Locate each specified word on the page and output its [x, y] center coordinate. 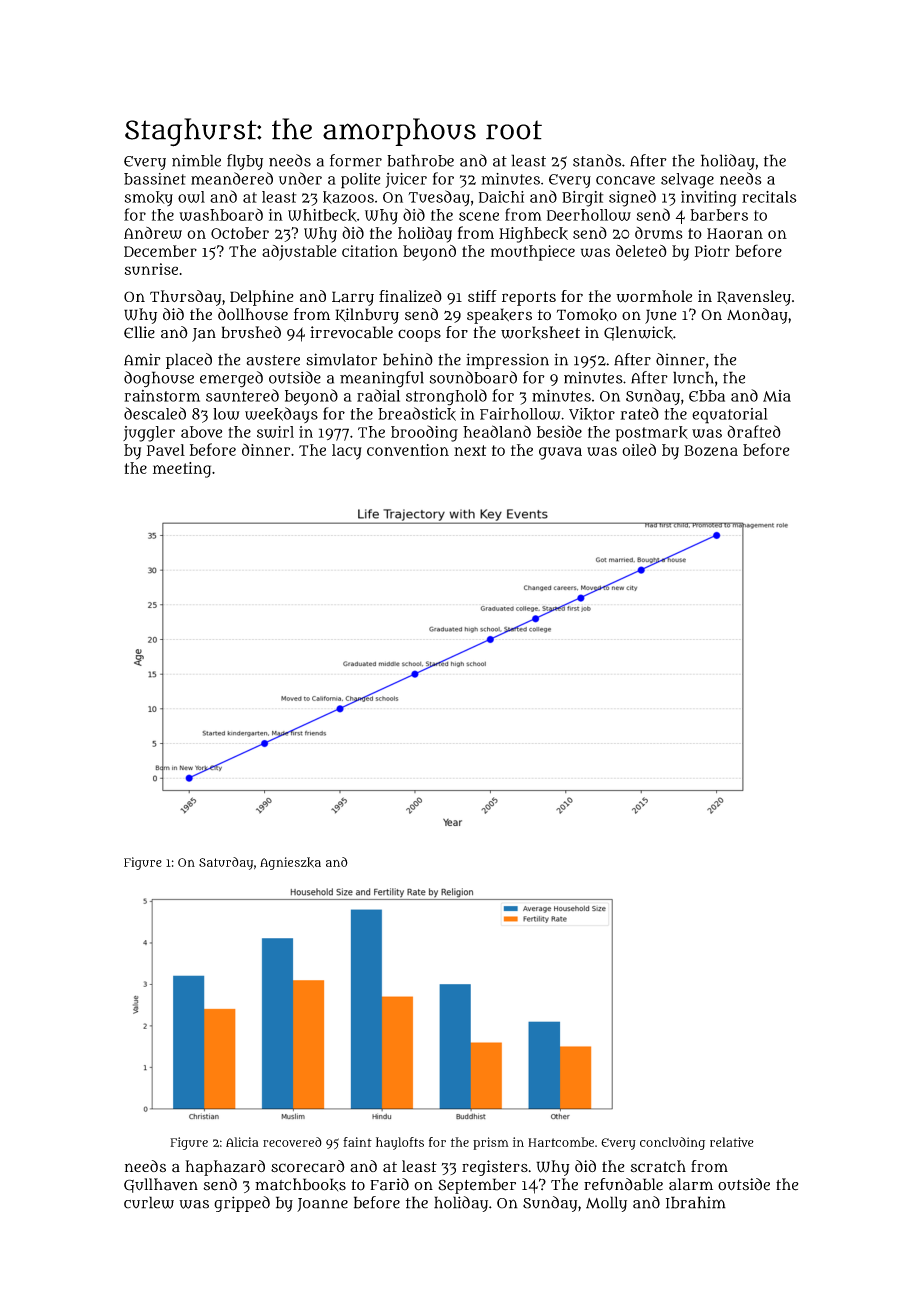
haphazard [225, 1168]
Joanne [322, 1205]
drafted [754, 431]
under [300, 178]
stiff [482, 296]
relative [732, 1142]
